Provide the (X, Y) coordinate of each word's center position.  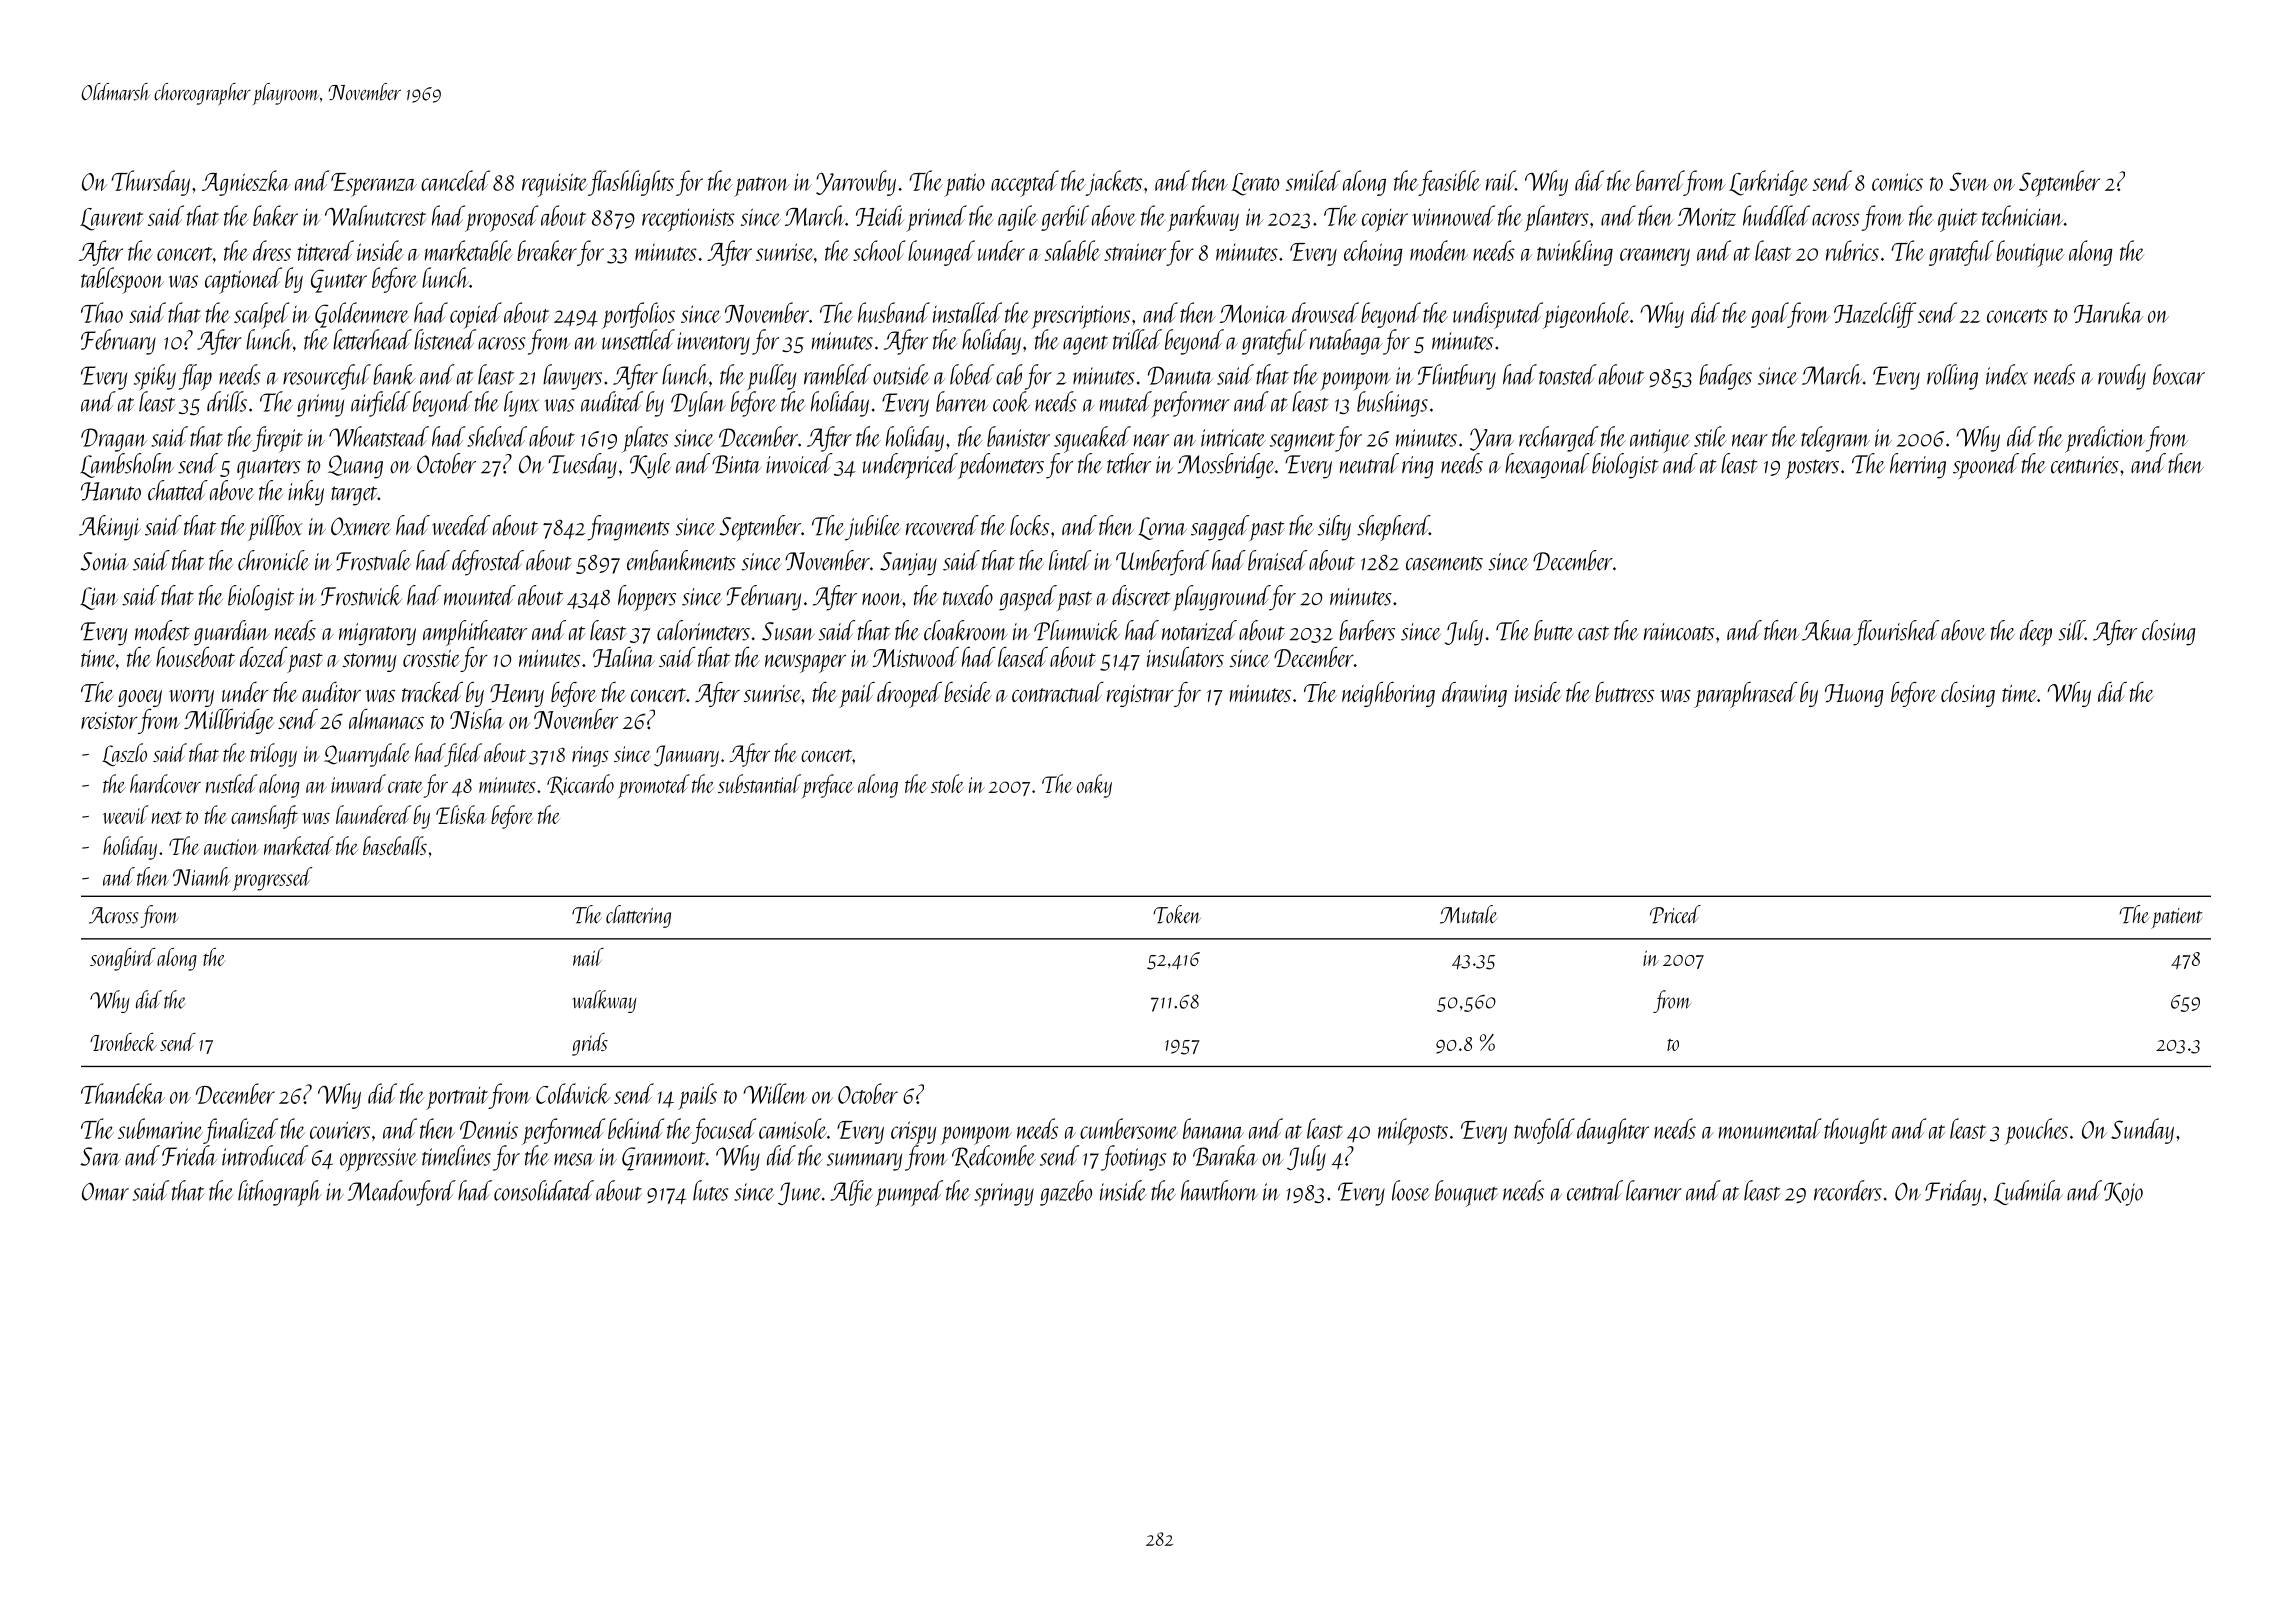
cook (1011, 401)
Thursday (150, 183)
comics (1897, 182)
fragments (628, 528)
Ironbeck (123, 1042)
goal (1769, 315)
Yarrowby (856, 183)
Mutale (1469, 914)
